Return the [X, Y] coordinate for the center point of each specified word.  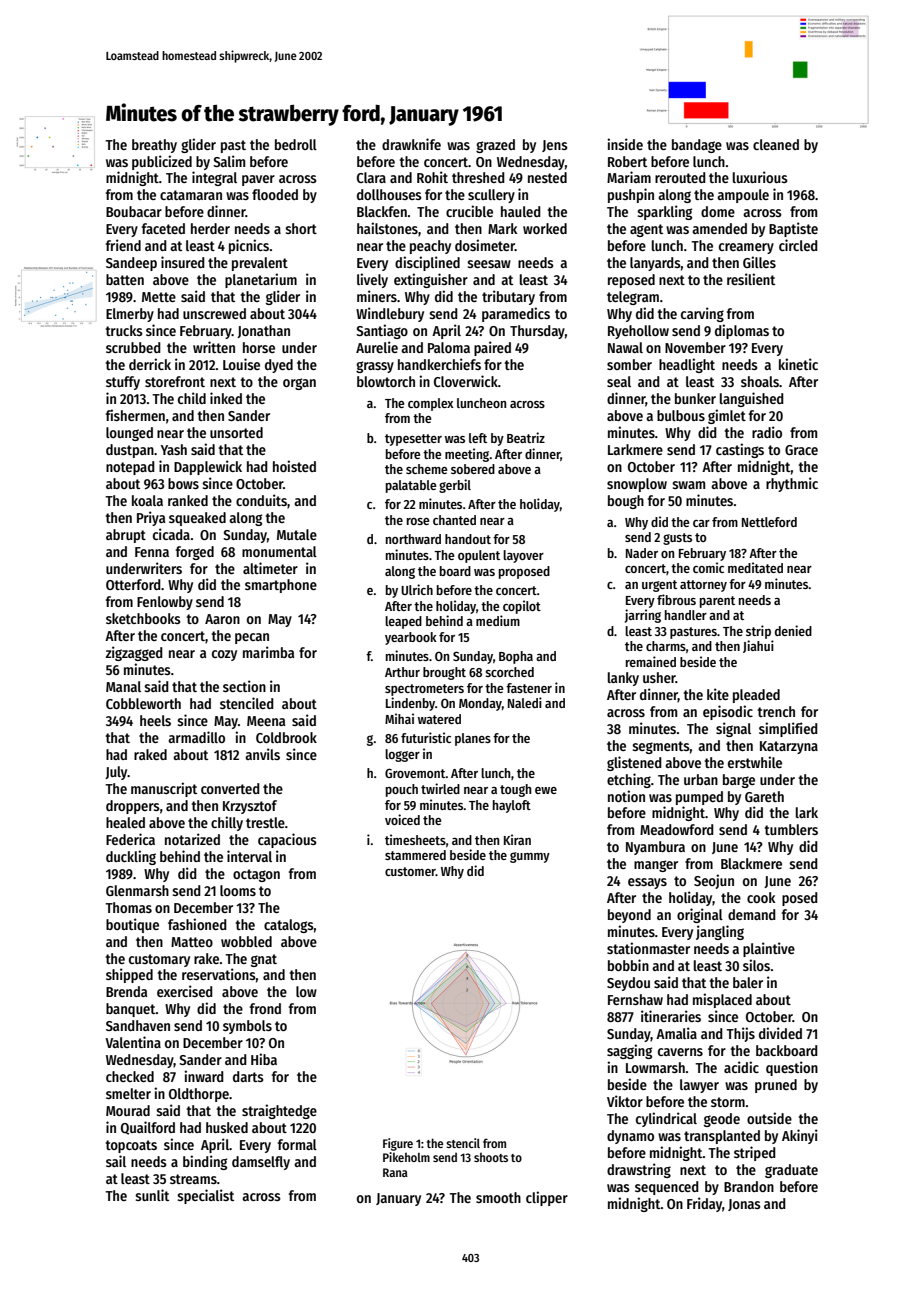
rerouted [680, 177]
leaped [403, 622]
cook [761, 897]
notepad [130, 468]
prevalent [260, 264]
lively [372, 280]
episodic [728, 712]
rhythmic [792, 484]
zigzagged [134, 653]
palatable [411, 486]
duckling [131, 857]
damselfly [261, 1163]
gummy [530, 857]
